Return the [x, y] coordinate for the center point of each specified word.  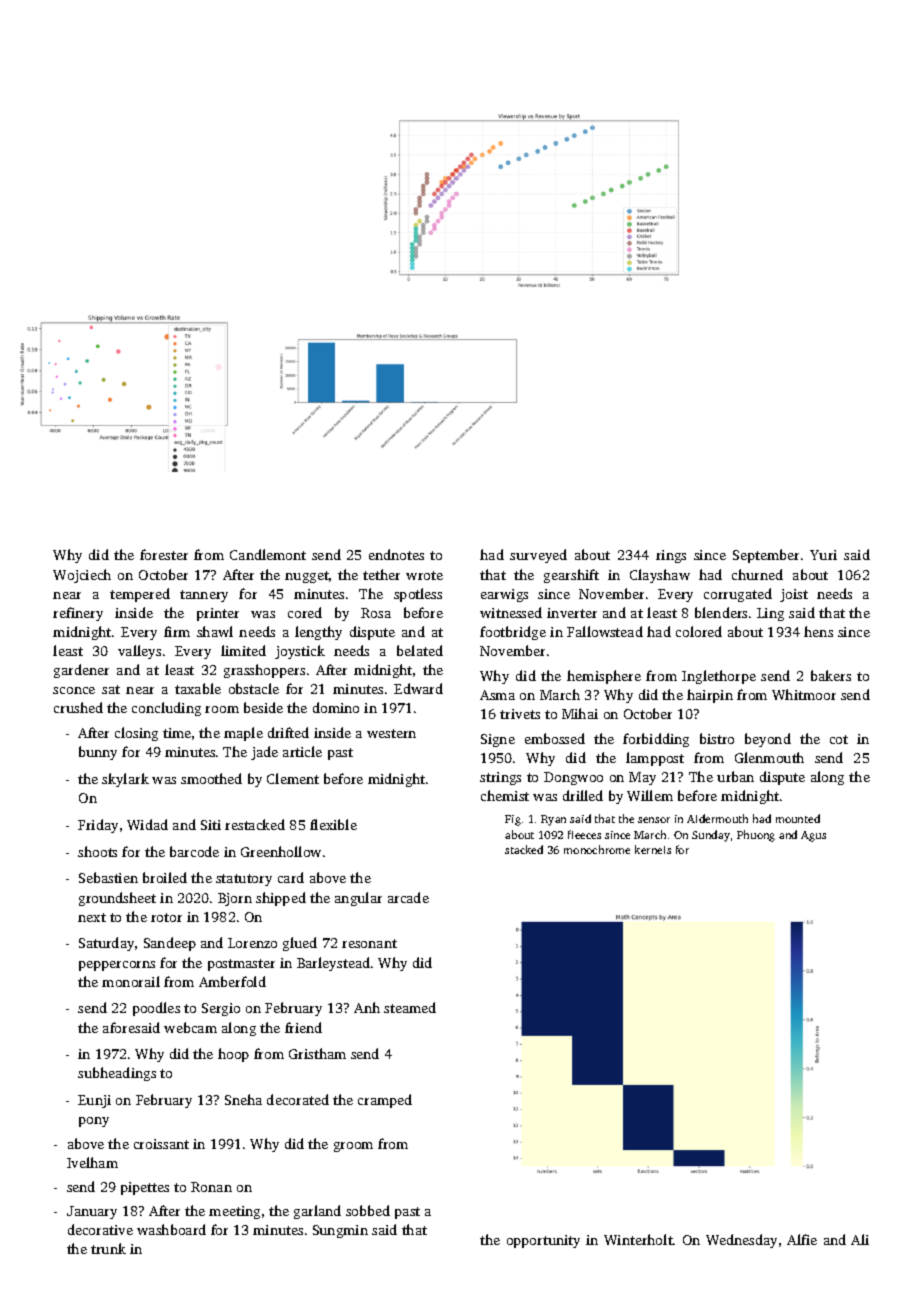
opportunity [543, 1241]
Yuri [823, 555]
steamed [410, 1007]
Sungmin [340, 1231]
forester [164, 554]
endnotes [396, 554]
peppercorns [117, 966]
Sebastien [108, 877]
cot [839, 739]
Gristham [317, 1053]
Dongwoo [573, 778]
